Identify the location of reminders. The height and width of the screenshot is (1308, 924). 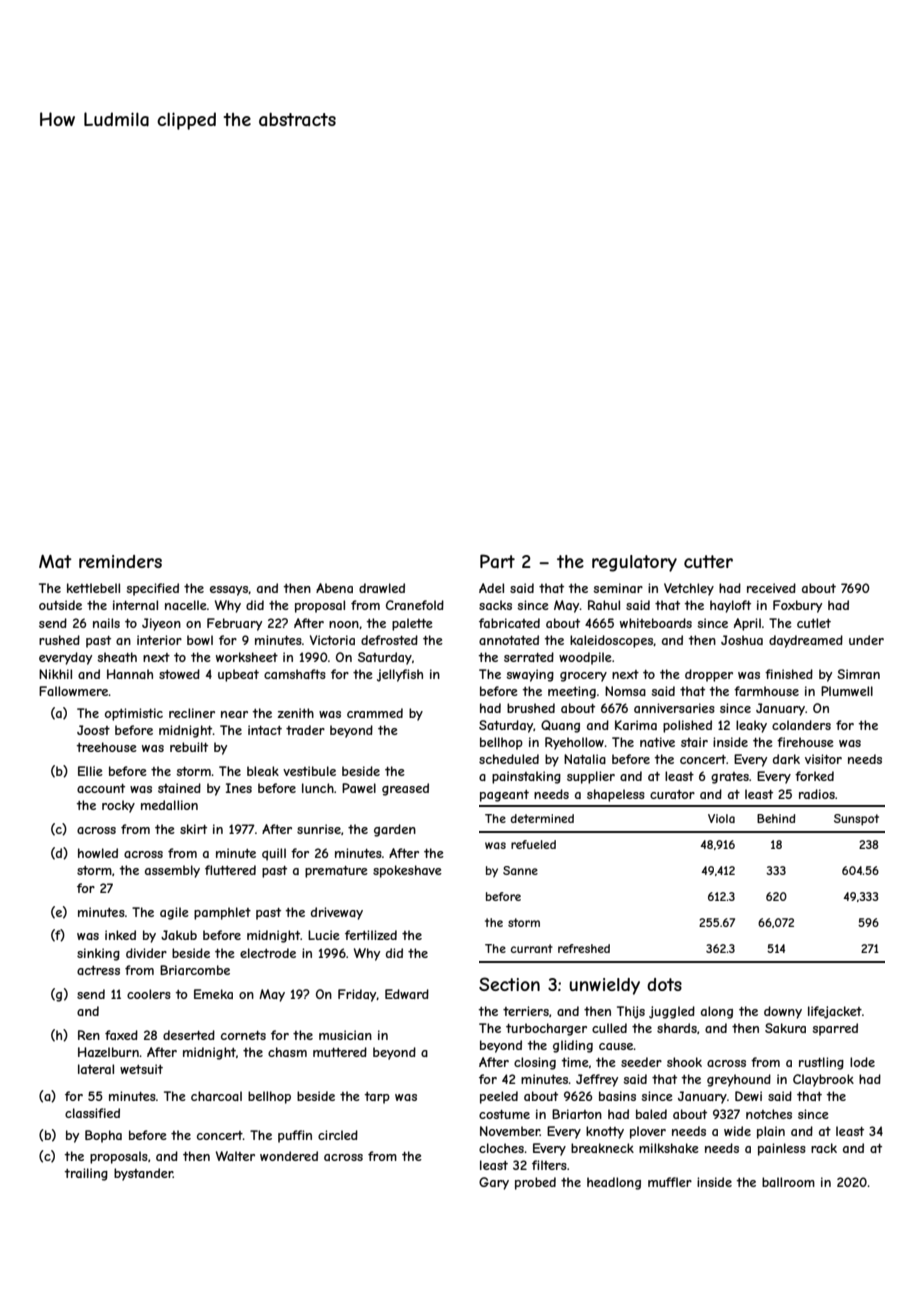
(120, 561).
